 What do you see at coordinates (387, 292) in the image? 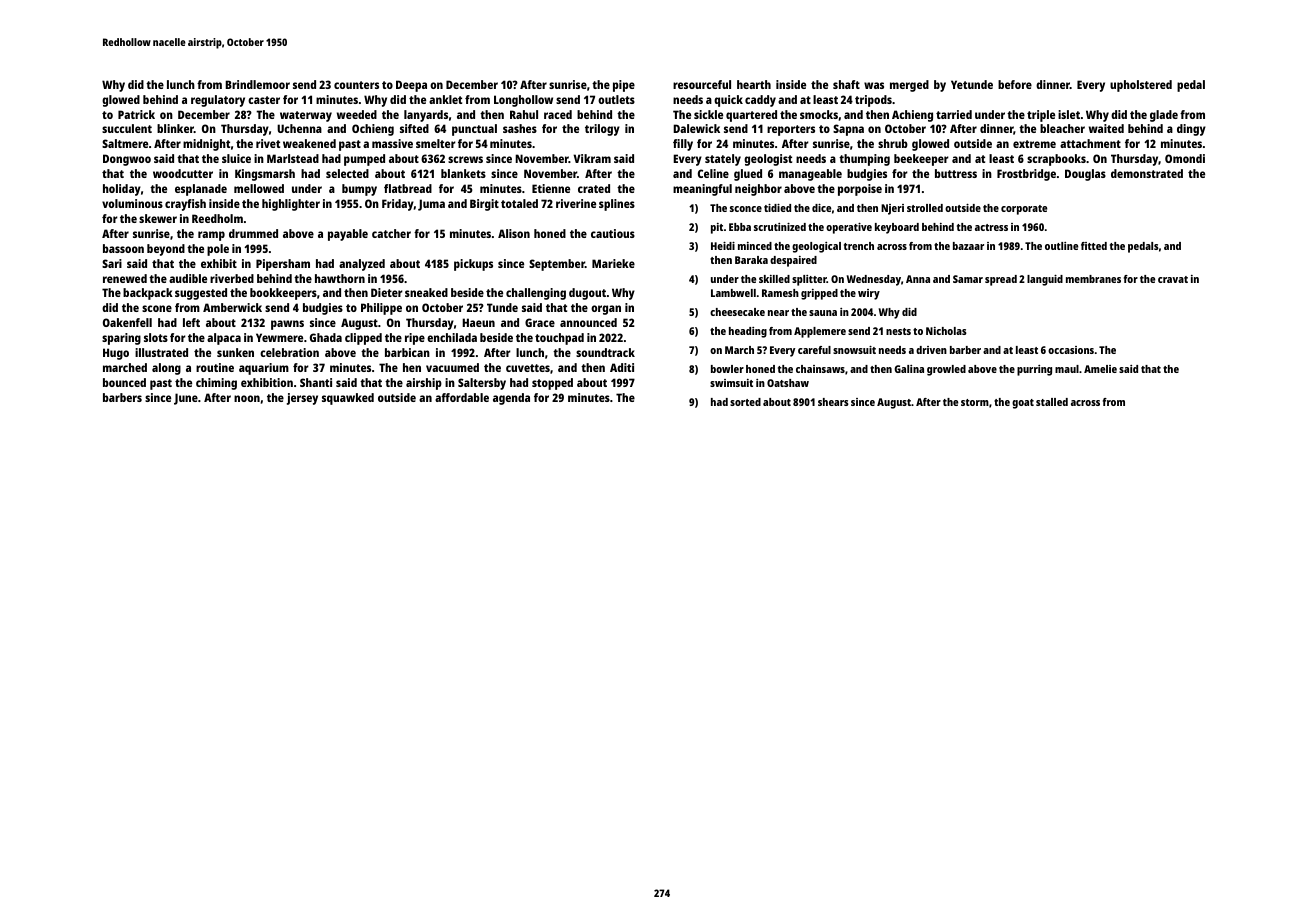
I see `Dieter` at bounding box center [387, 292].
